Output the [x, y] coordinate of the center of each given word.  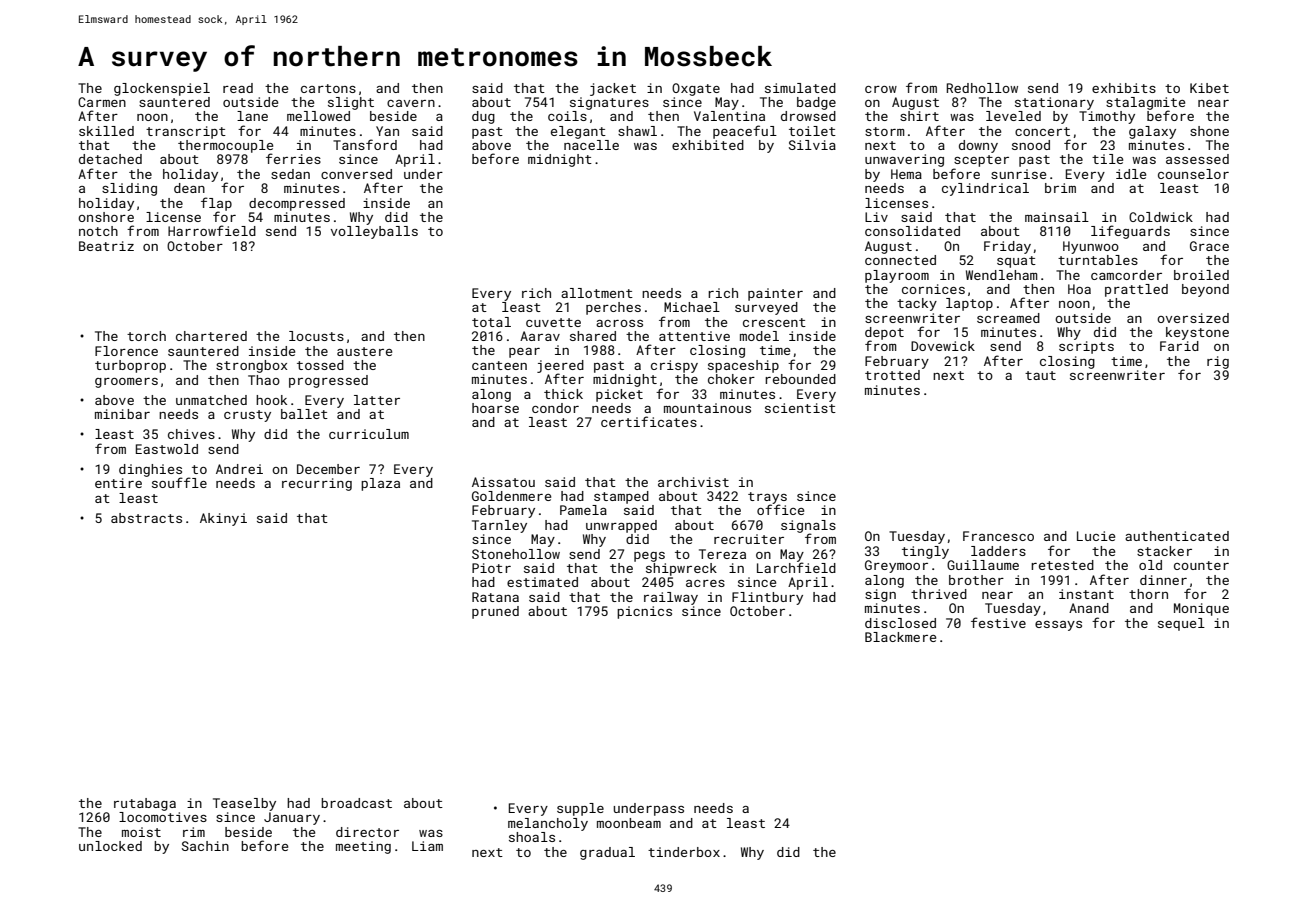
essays [1058, 626]
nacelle [591, 145]
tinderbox [684, 852]
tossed [320, 365]
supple [580, 809]
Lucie [1096, 536]
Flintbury [767, 598]
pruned [495, 612]
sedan [290, 174]
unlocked [110, 846]
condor [555, 408]
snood [1031, 145]
